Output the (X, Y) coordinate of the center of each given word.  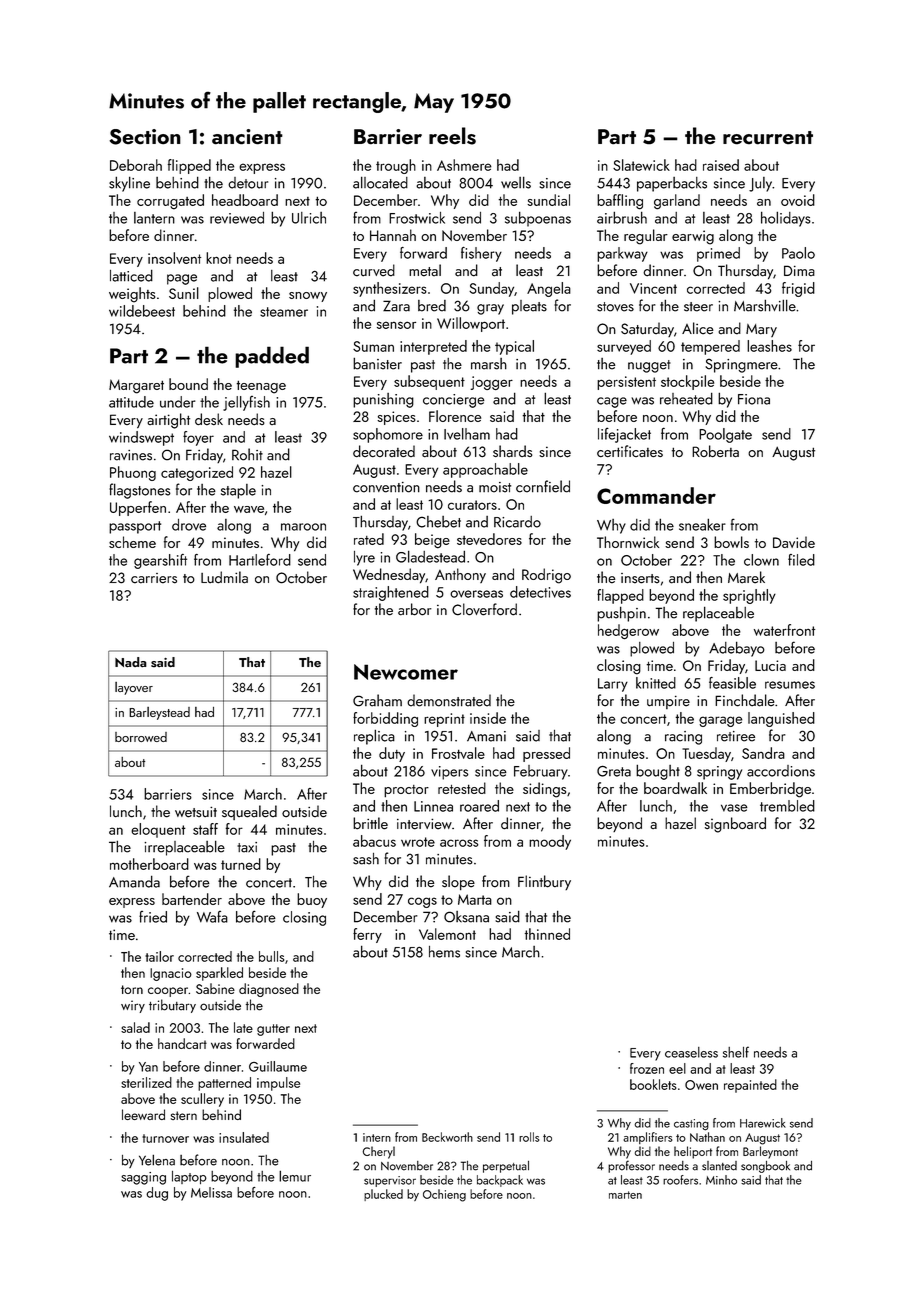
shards (512, 451)
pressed (546, 754)
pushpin (621, 614)
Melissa (211, 1192)
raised (721, 165)
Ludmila (224, 577)
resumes (790, 685)
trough (396, 166)
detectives (540, 592)
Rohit (247, 454)
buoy (312, 900)
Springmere (741, 365)
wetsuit (196, 812)
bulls (271, 956)
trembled (787, 806)
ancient (247, 137)
